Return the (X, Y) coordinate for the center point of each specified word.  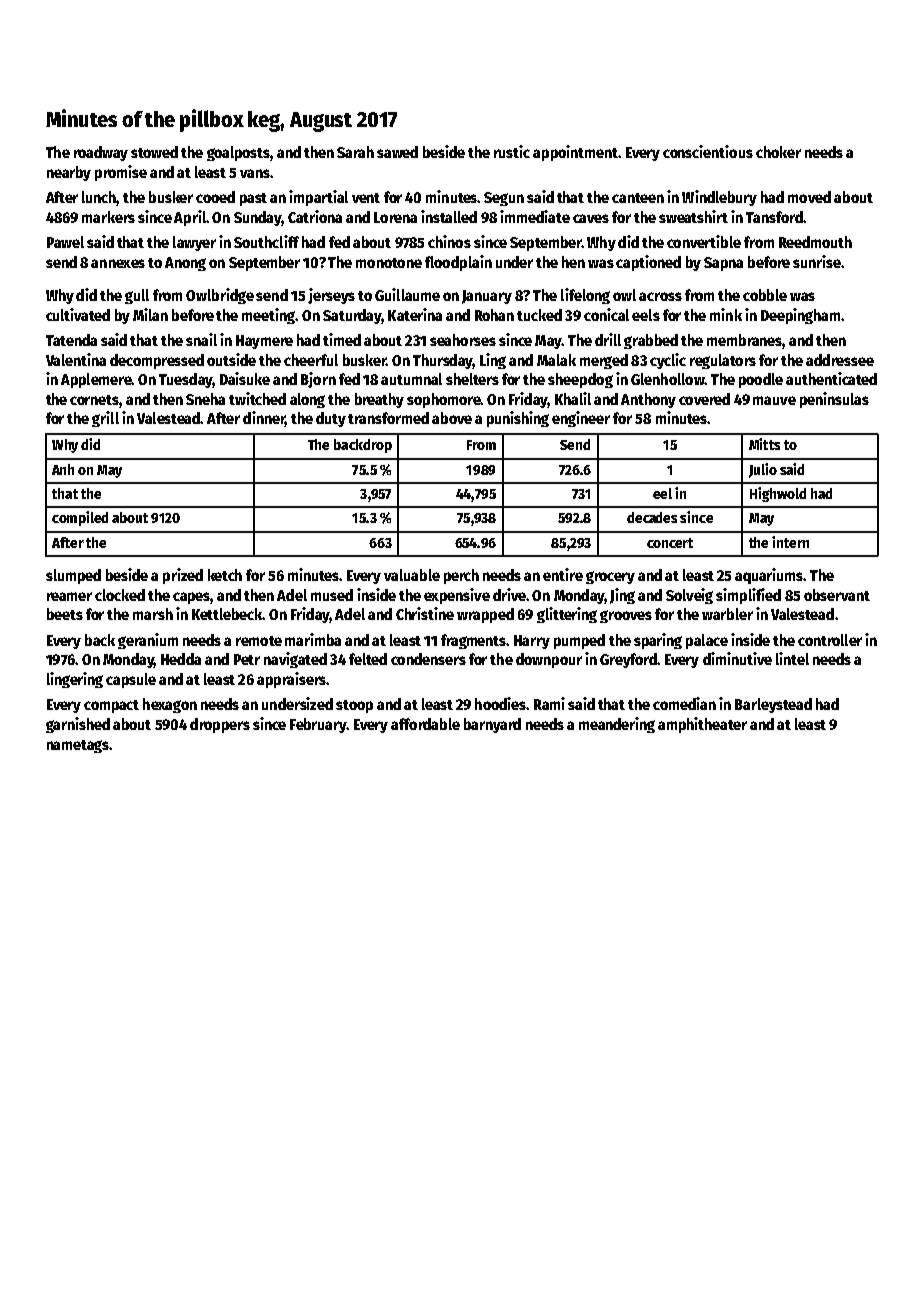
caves (591, 218)
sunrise (817, 261)
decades (652, 517)
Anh (63, 469)
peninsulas (834, 400)
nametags (78, 746)
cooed (215, 197)
